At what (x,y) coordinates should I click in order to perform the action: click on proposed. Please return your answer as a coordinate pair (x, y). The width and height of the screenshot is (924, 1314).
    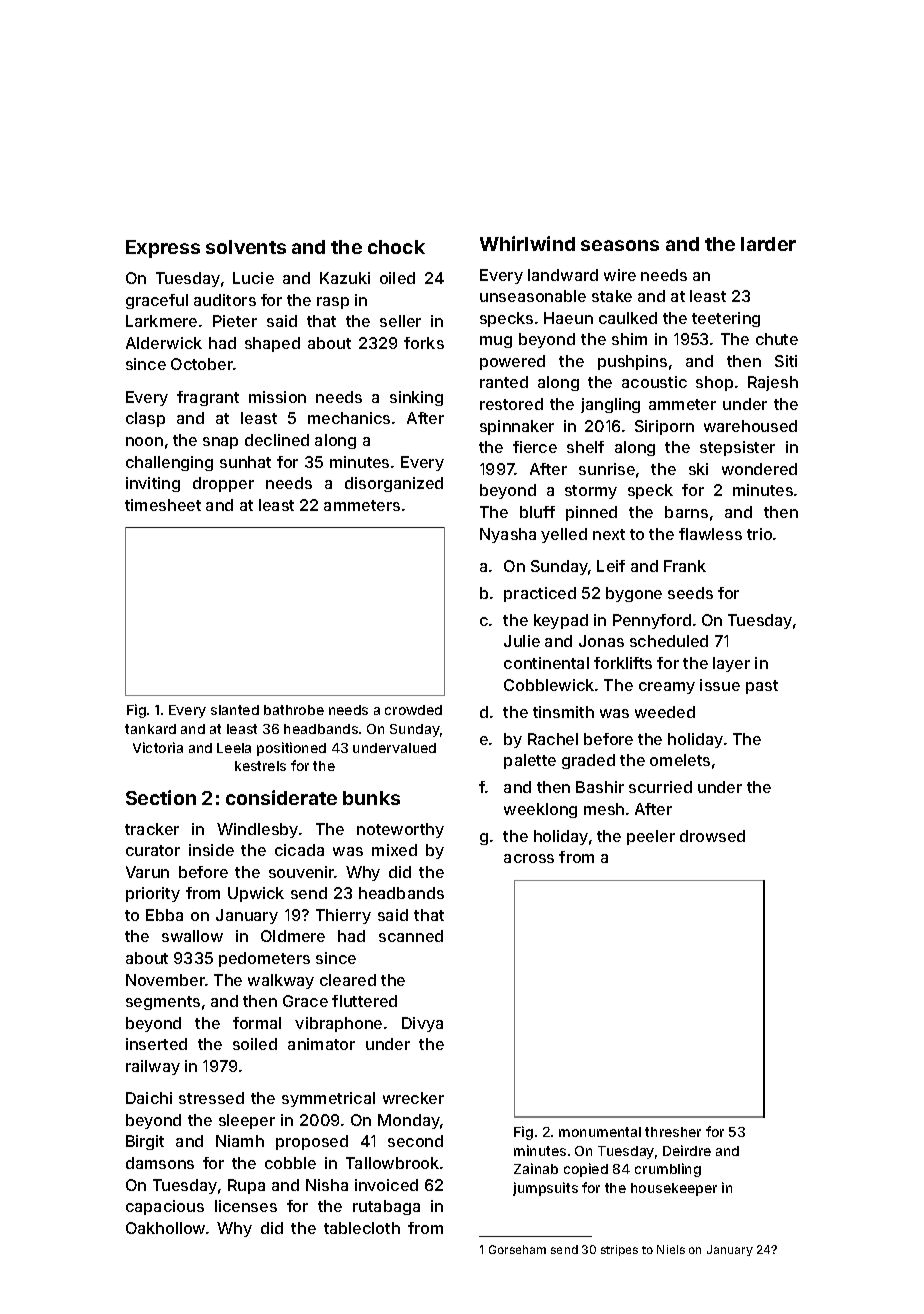
    Looking at the image, I should click on (312, 1142).
